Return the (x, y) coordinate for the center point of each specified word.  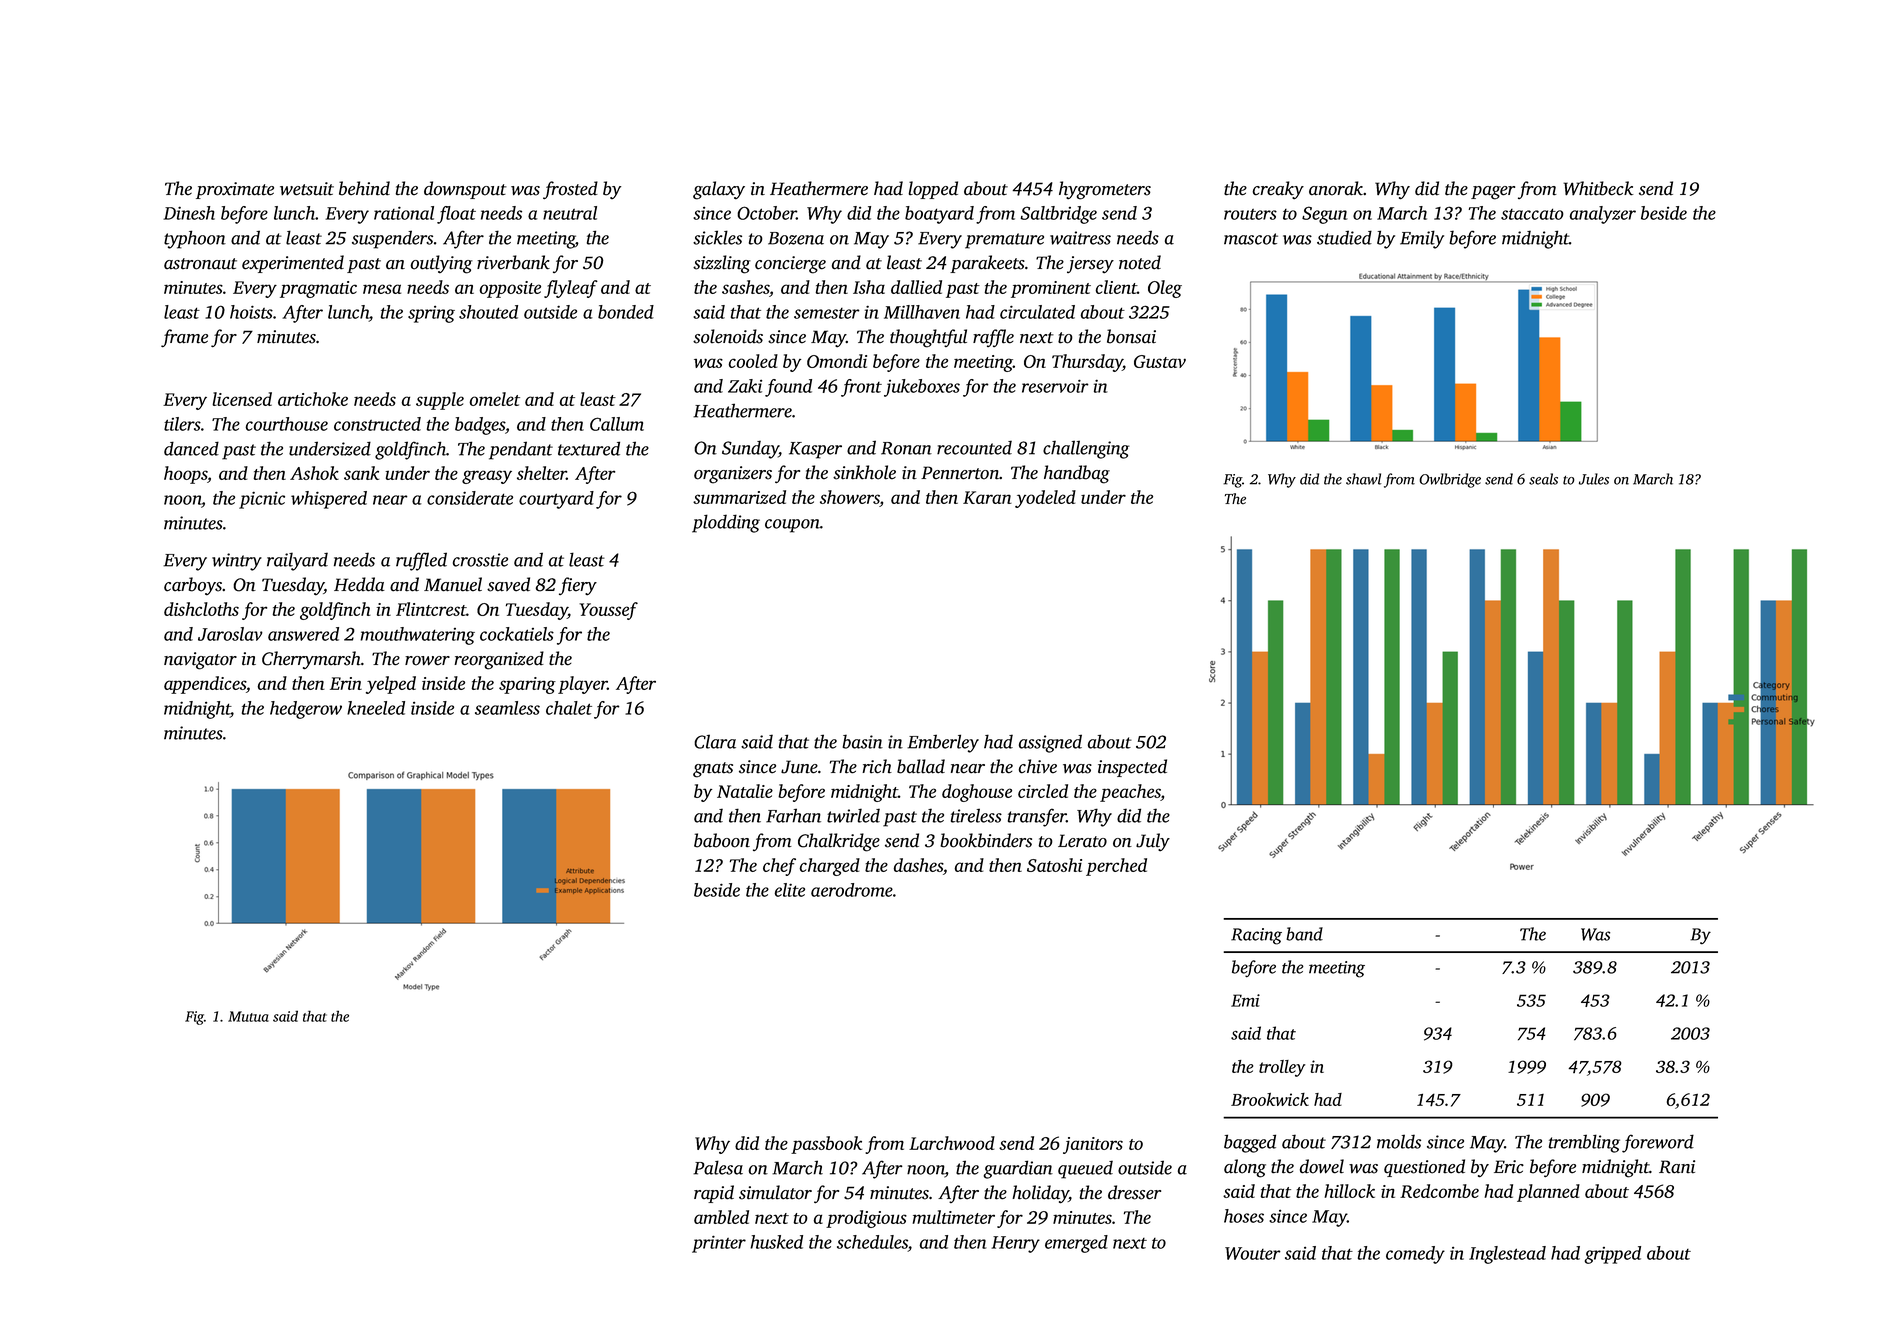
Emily (1422, 239)
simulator (775, 1192)
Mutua (248, 1016)
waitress (1080, 238)
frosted (570, 190)
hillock (1349, 1191)
